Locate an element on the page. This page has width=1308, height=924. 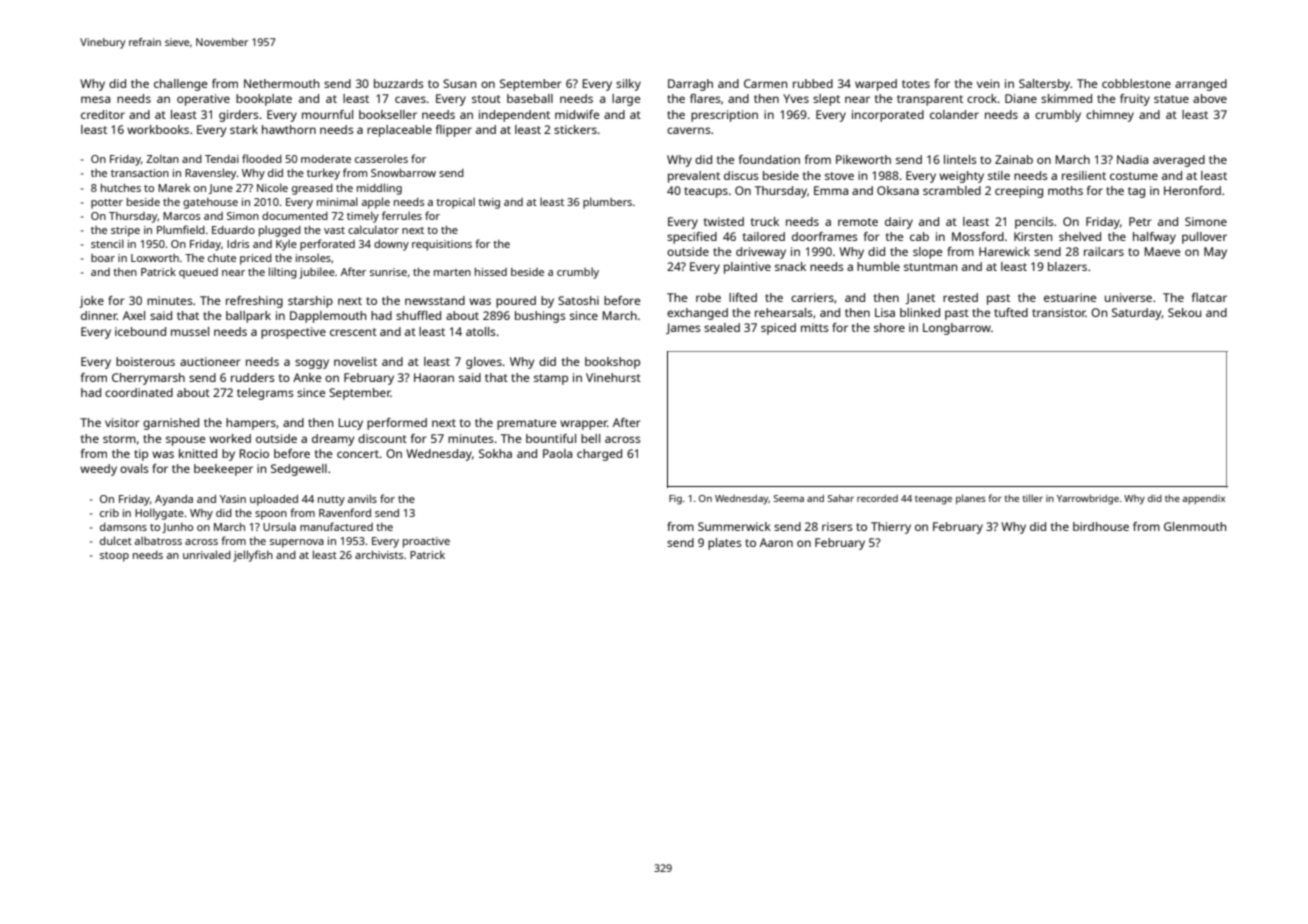
June is located at coordinates (221, 189).
